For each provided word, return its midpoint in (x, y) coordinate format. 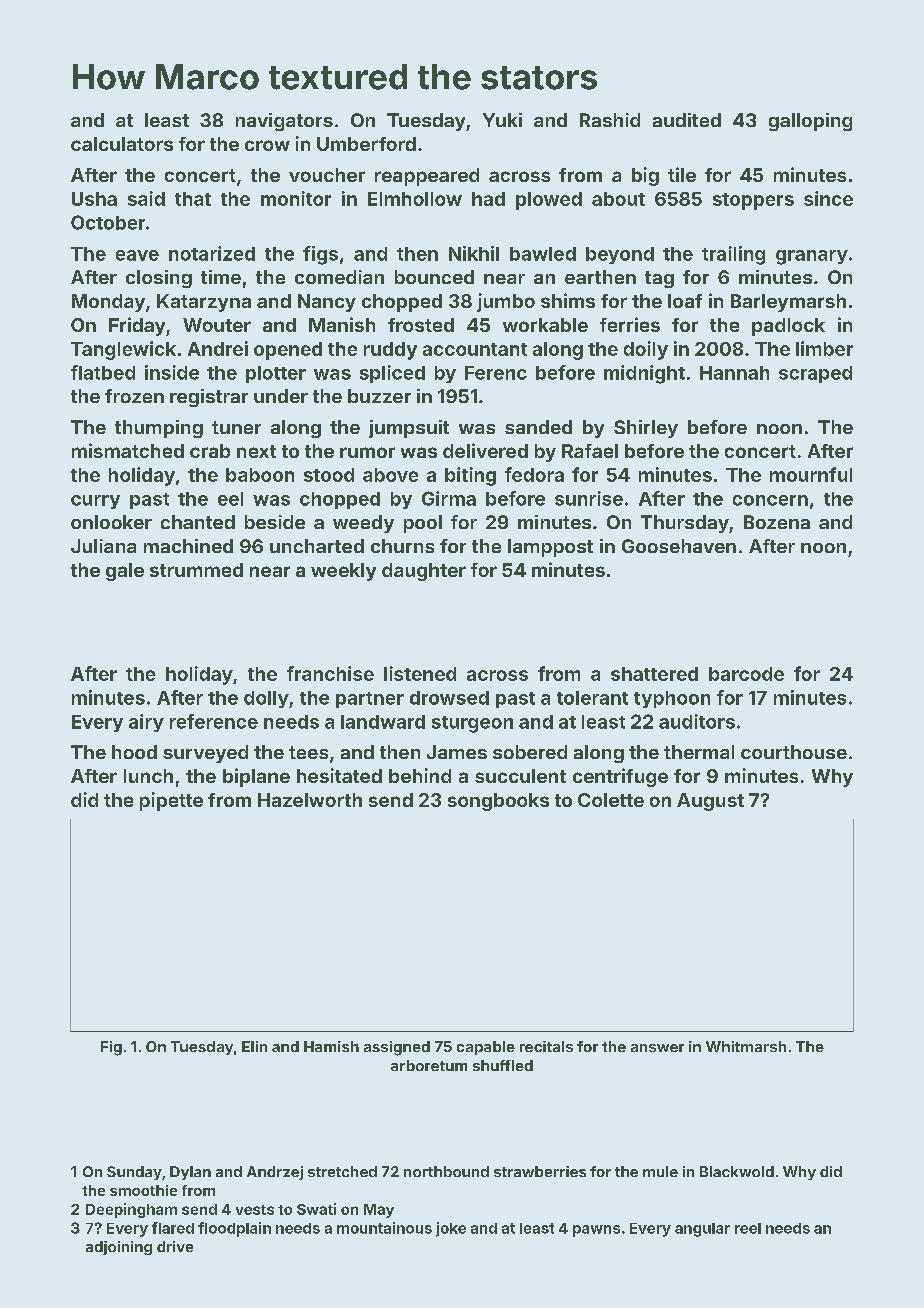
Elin (254, 1046)
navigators (284, 122)
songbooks (498, 802)
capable (486, 1048)
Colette (611, 800)
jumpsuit (409, 429)
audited (687, 120)
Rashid (610, 120)
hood (134, 752)
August (710, 802)
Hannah (734, 373)
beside (275, 522)
